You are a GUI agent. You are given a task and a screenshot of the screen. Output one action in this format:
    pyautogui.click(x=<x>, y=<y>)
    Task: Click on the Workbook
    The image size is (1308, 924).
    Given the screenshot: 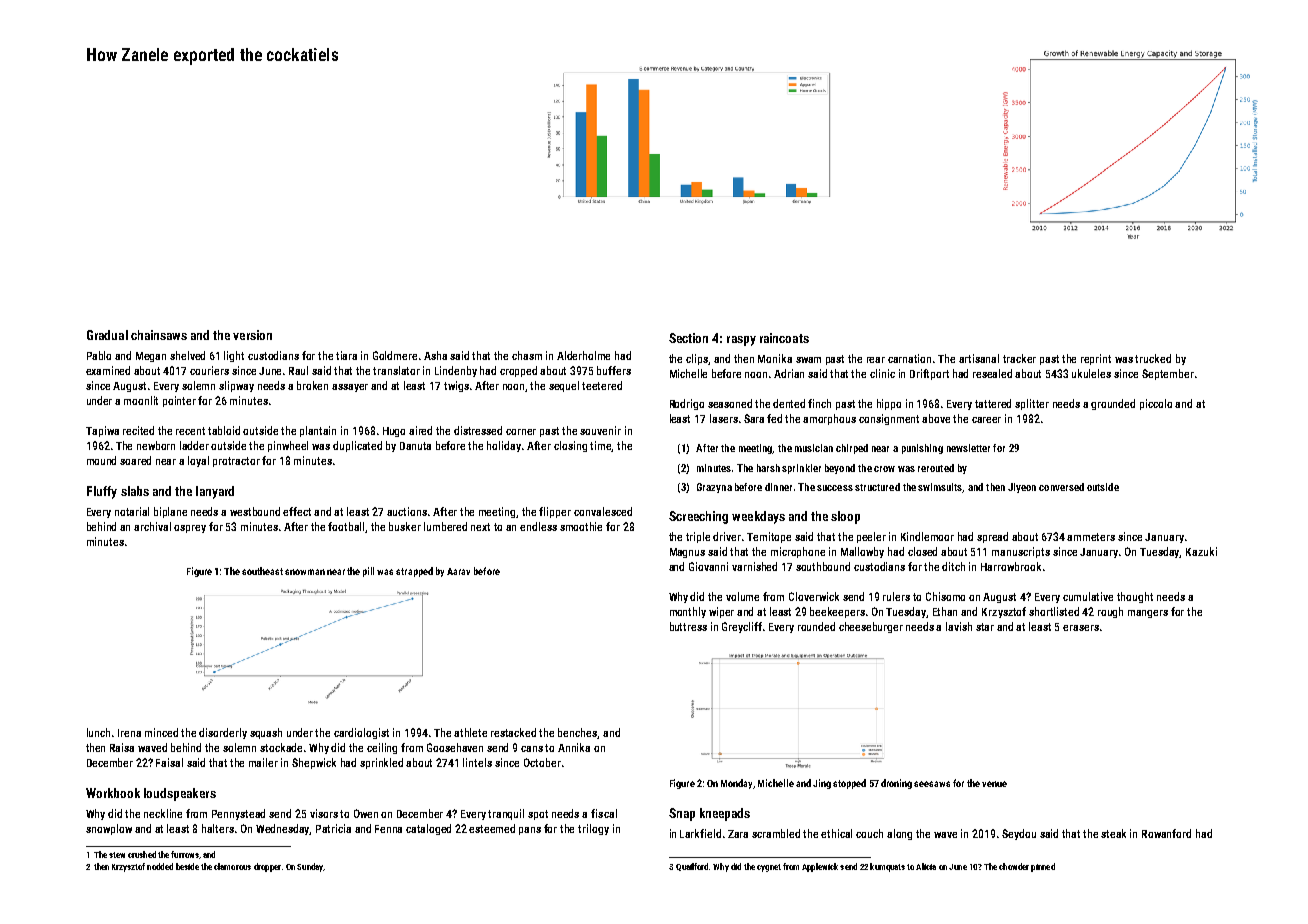 What is the action you would take?
    pyautogui.click(x=113, y=793)
